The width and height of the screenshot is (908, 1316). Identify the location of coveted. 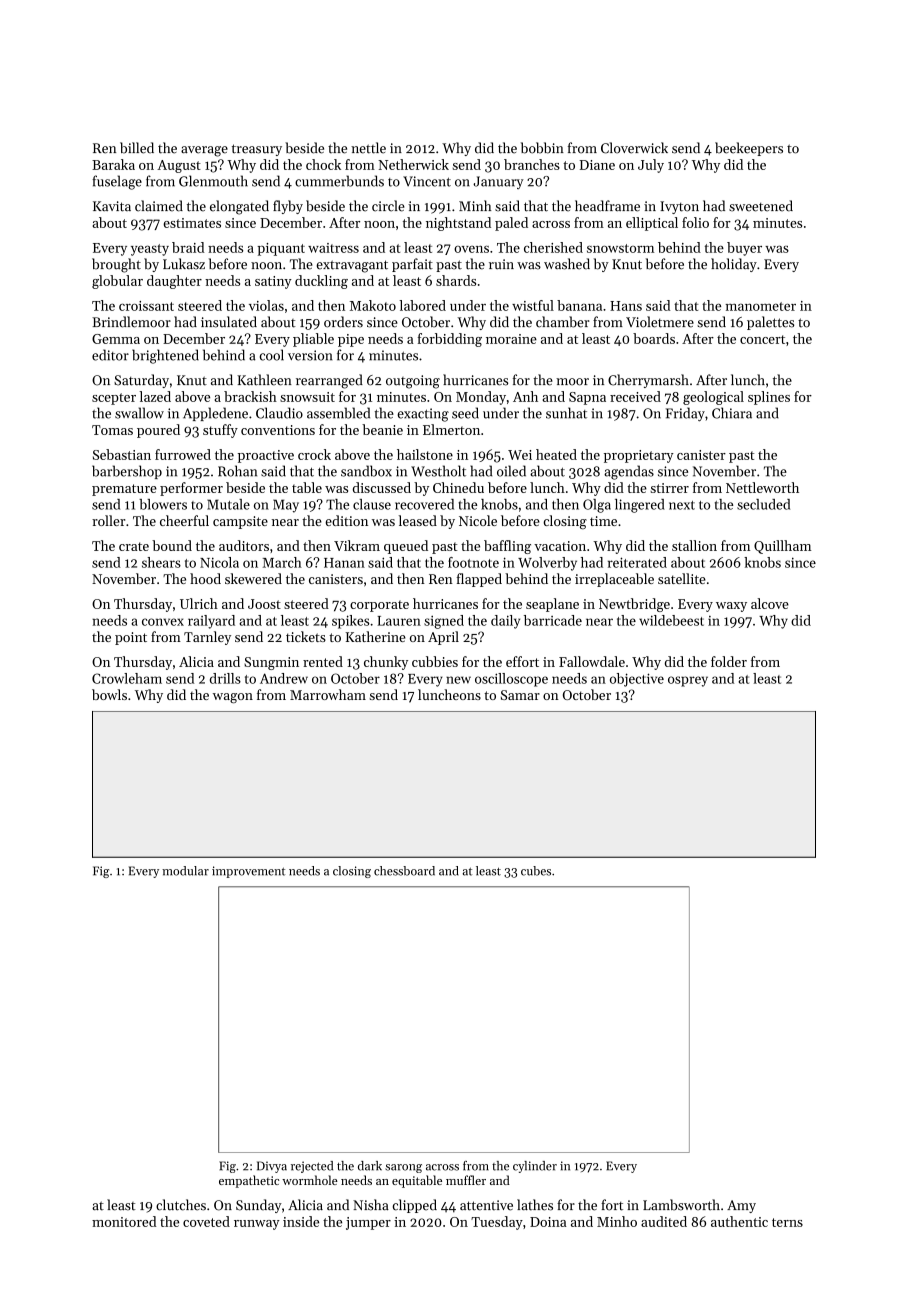
(206, 1221).
